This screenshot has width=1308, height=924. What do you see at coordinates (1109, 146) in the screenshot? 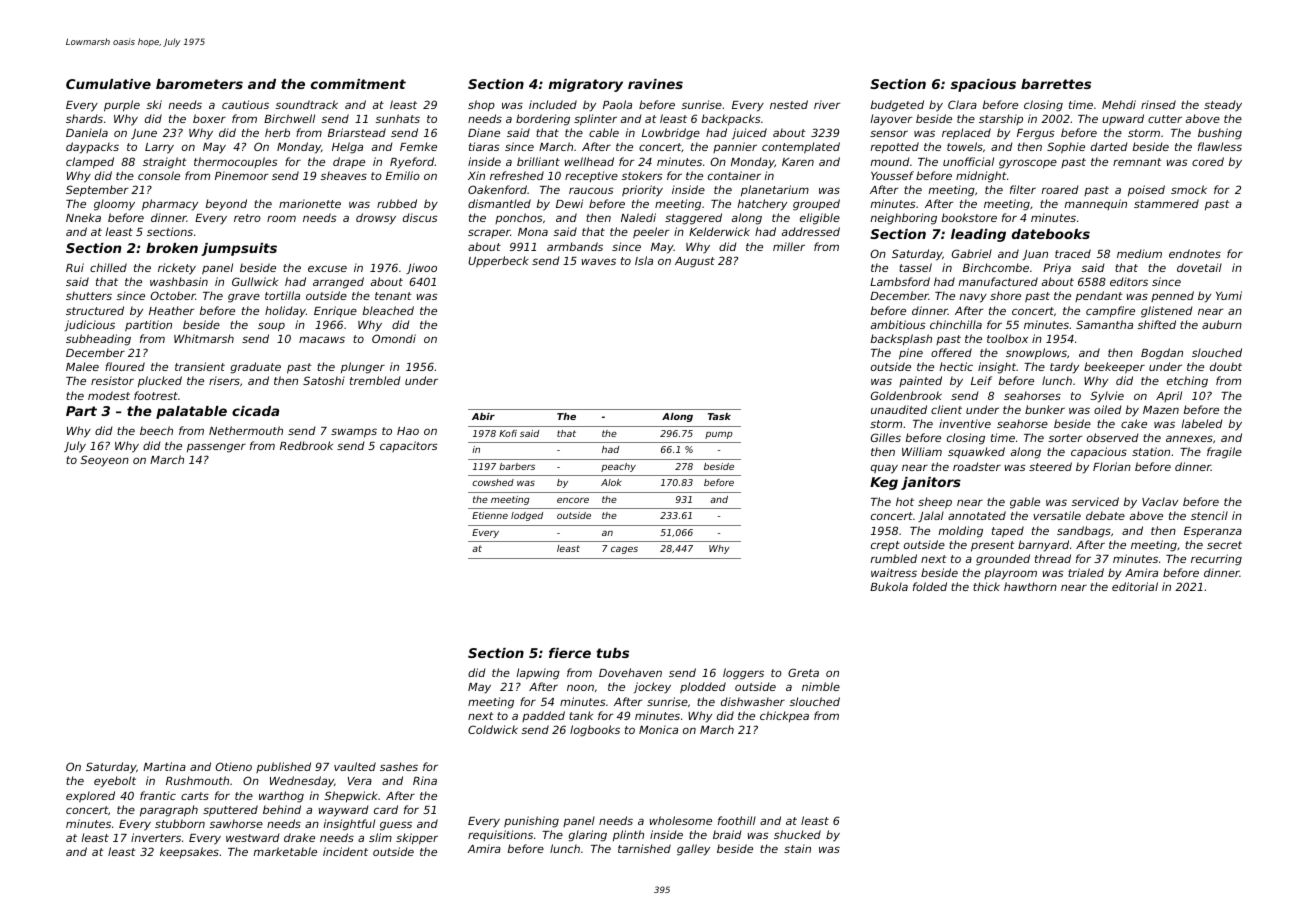
I see `darted` at bounding box center [1109, 146].
